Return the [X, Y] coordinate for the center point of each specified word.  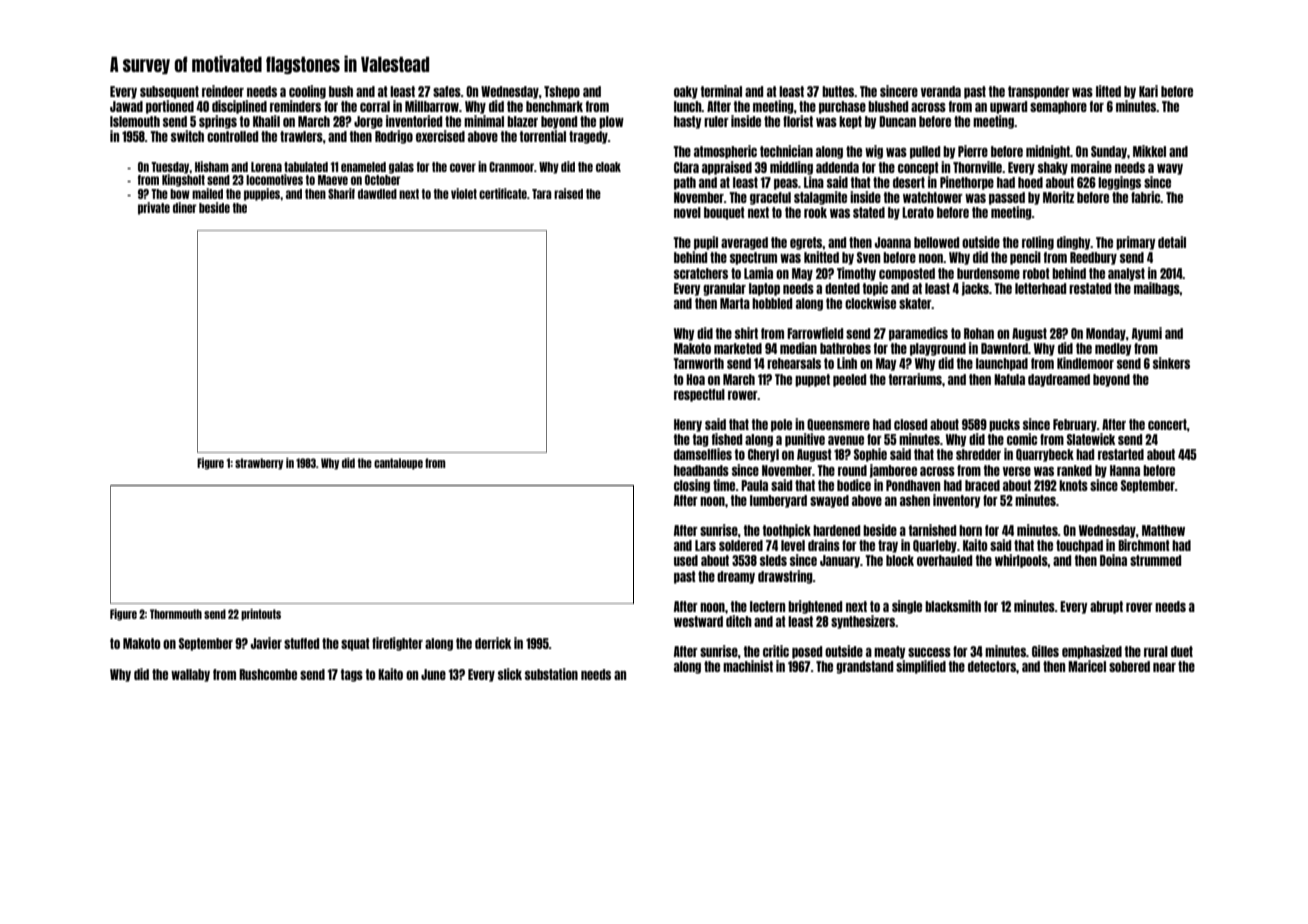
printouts [261, 615]
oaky [686, 92]
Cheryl [763, 455]
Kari [1148, 91]
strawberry [259, 464]
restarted [1121, 454]
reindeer [223, 91]
